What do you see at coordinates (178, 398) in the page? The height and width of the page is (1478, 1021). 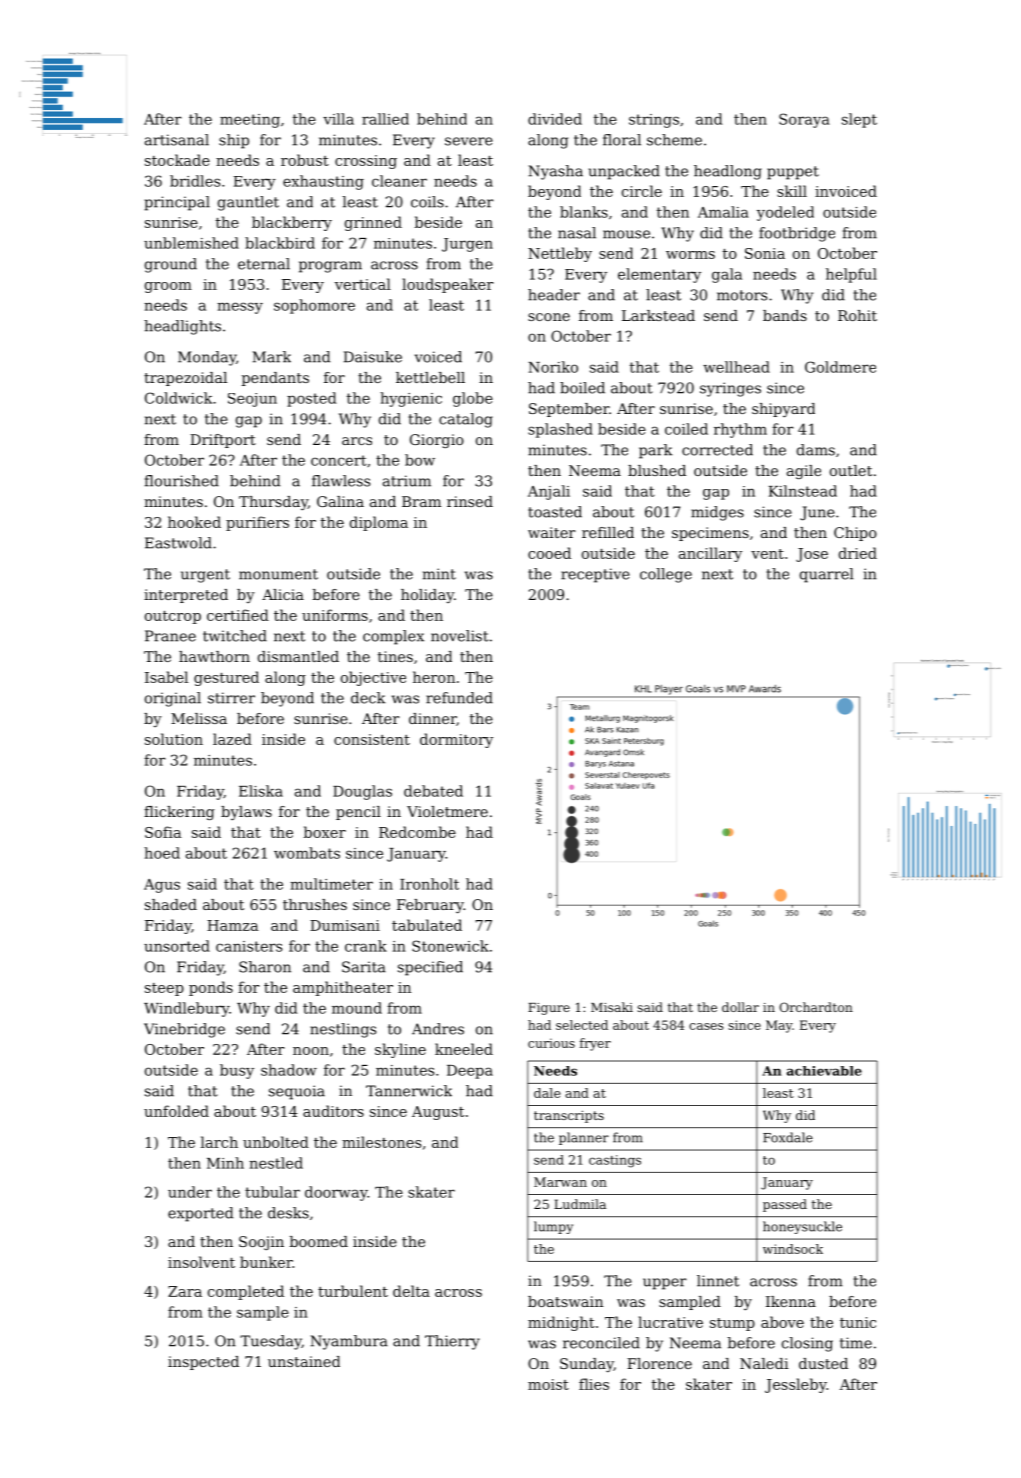 I see `Coldwick` at bounding box center [178, 398].
